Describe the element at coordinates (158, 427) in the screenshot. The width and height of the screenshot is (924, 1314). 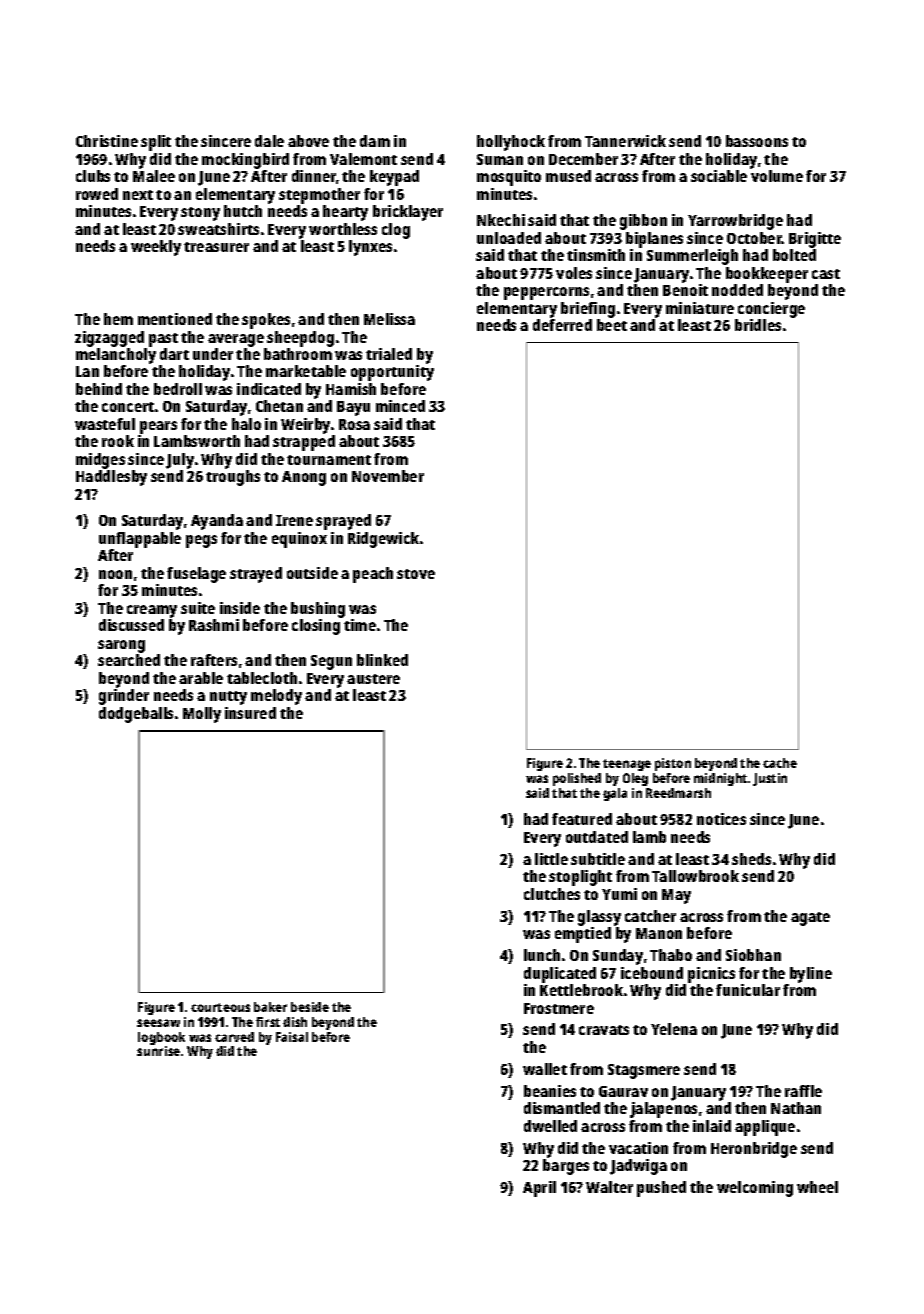
I see `pears` at that location.
